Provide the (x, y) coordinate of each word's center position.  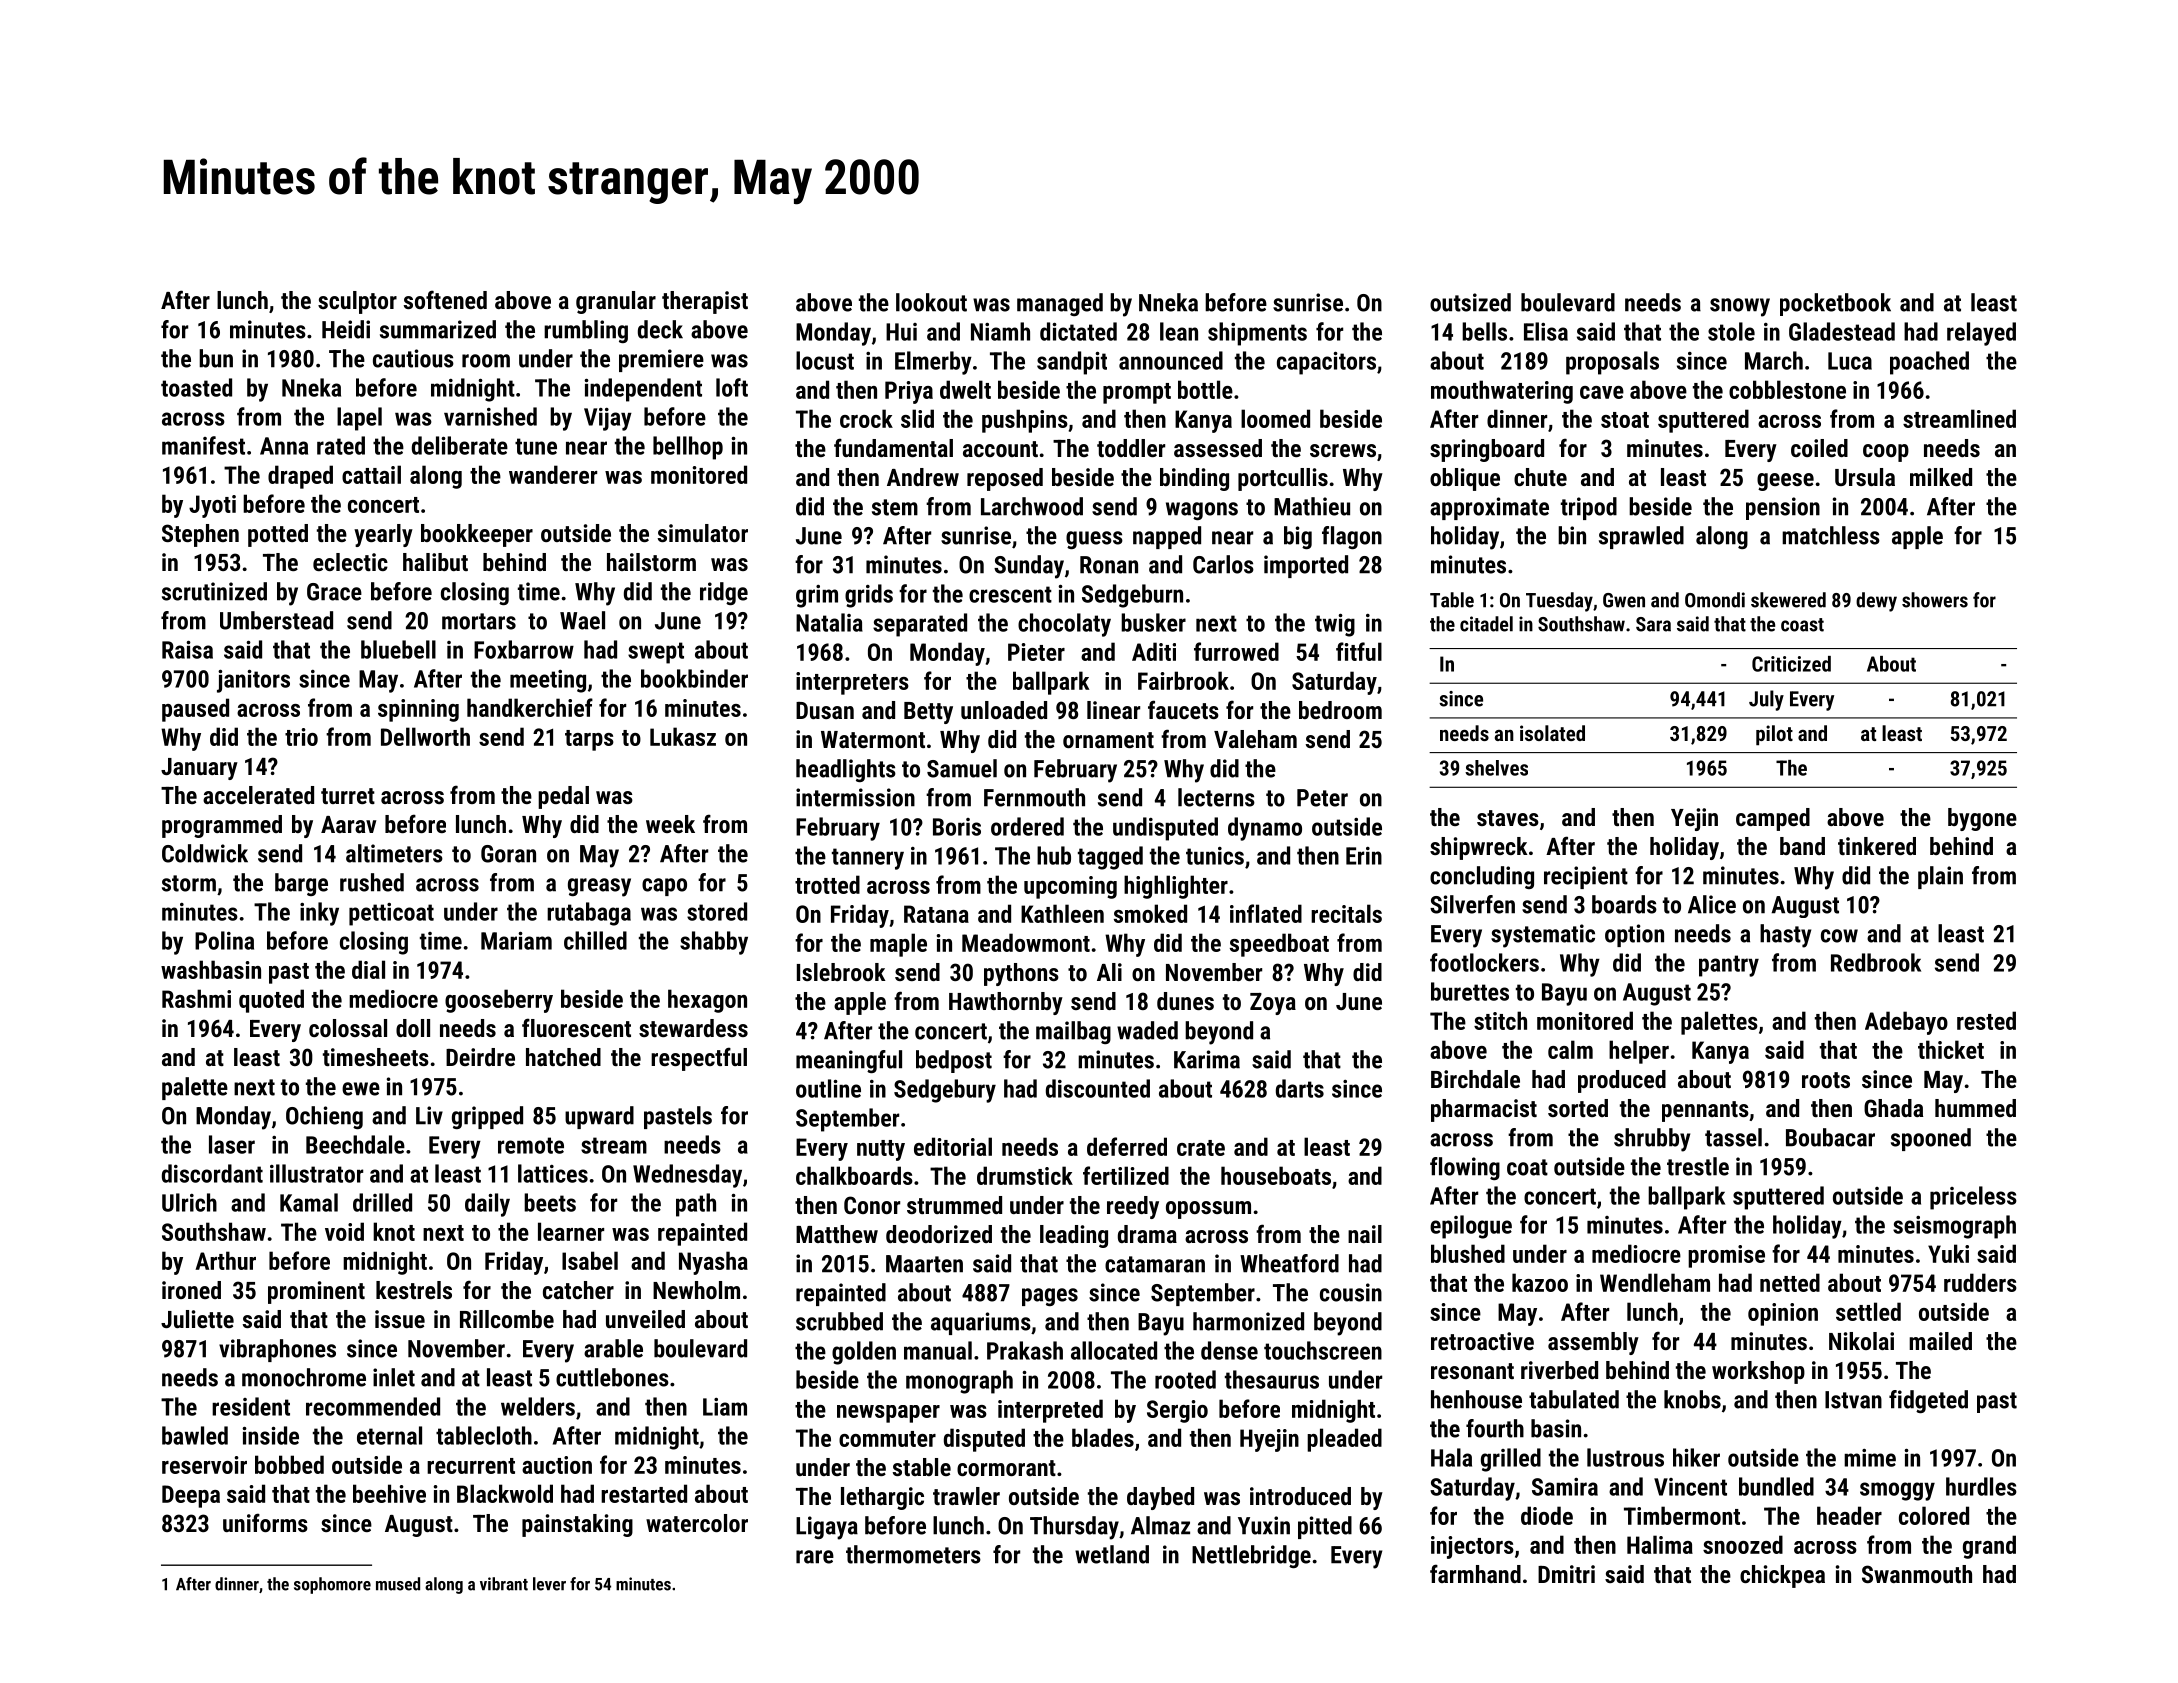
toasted (196, 387)
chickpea (1782, 1576)
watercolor (697, 1523)
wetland (1112, 1554)
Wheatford (1289, 1263)
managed (1060, 304)
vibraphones (277, 1350)
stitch (1500, 1020)
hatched (563, 1057)
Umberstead (276, 620)
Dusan (825, 710)
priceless (1973, 1198)
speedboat (1279, 945)
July (1766, 700)
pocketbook (1835, 304)
